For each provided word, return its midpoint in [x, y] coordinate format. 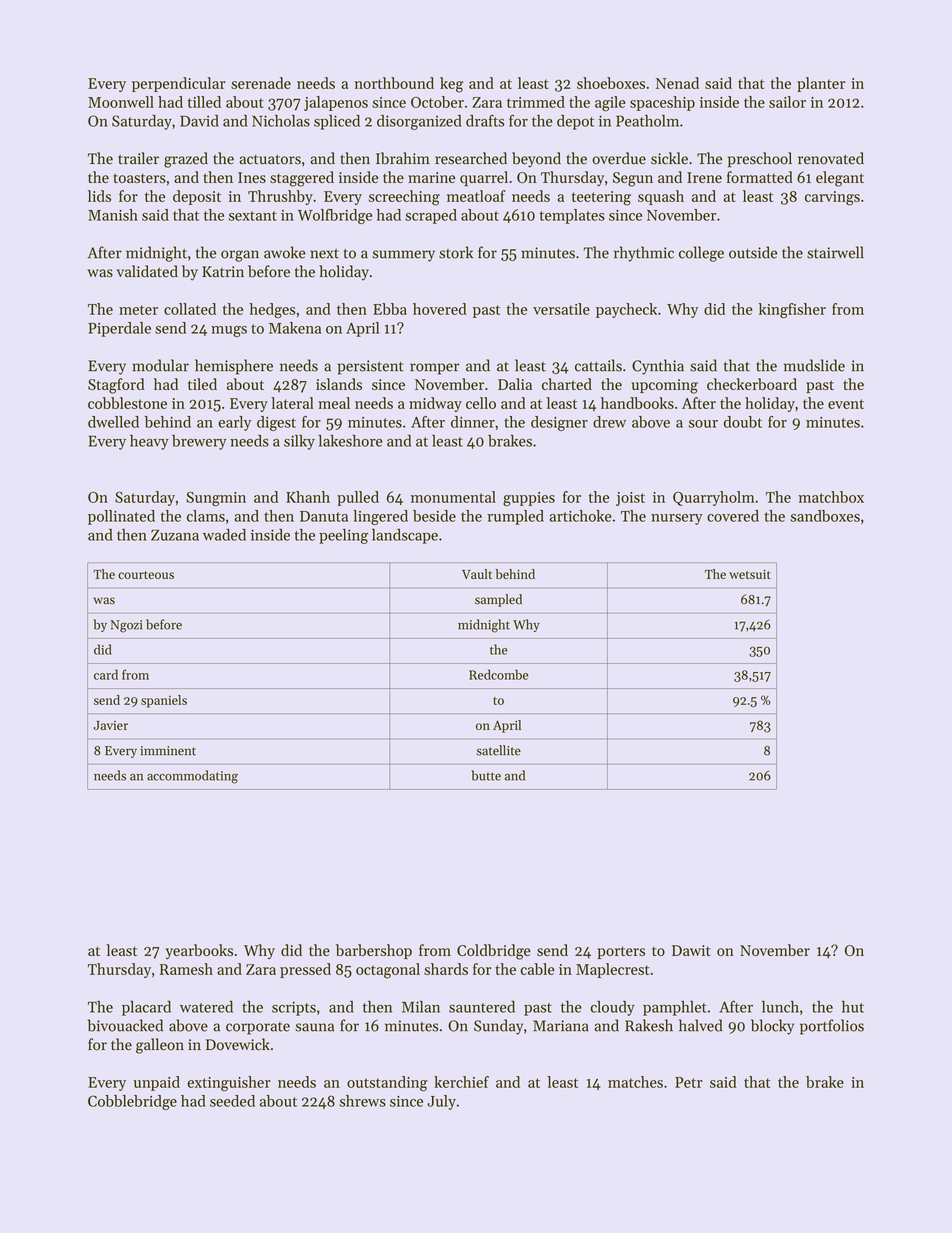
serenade [261, 83]
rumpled [515, 517]
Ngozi [126, 626]
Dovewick [238, 1044]
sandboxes [825, 516]
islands [339, 384]
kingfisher [792, 311]
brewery [199, 442]
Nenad [677, 83]
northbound [394, 83]
